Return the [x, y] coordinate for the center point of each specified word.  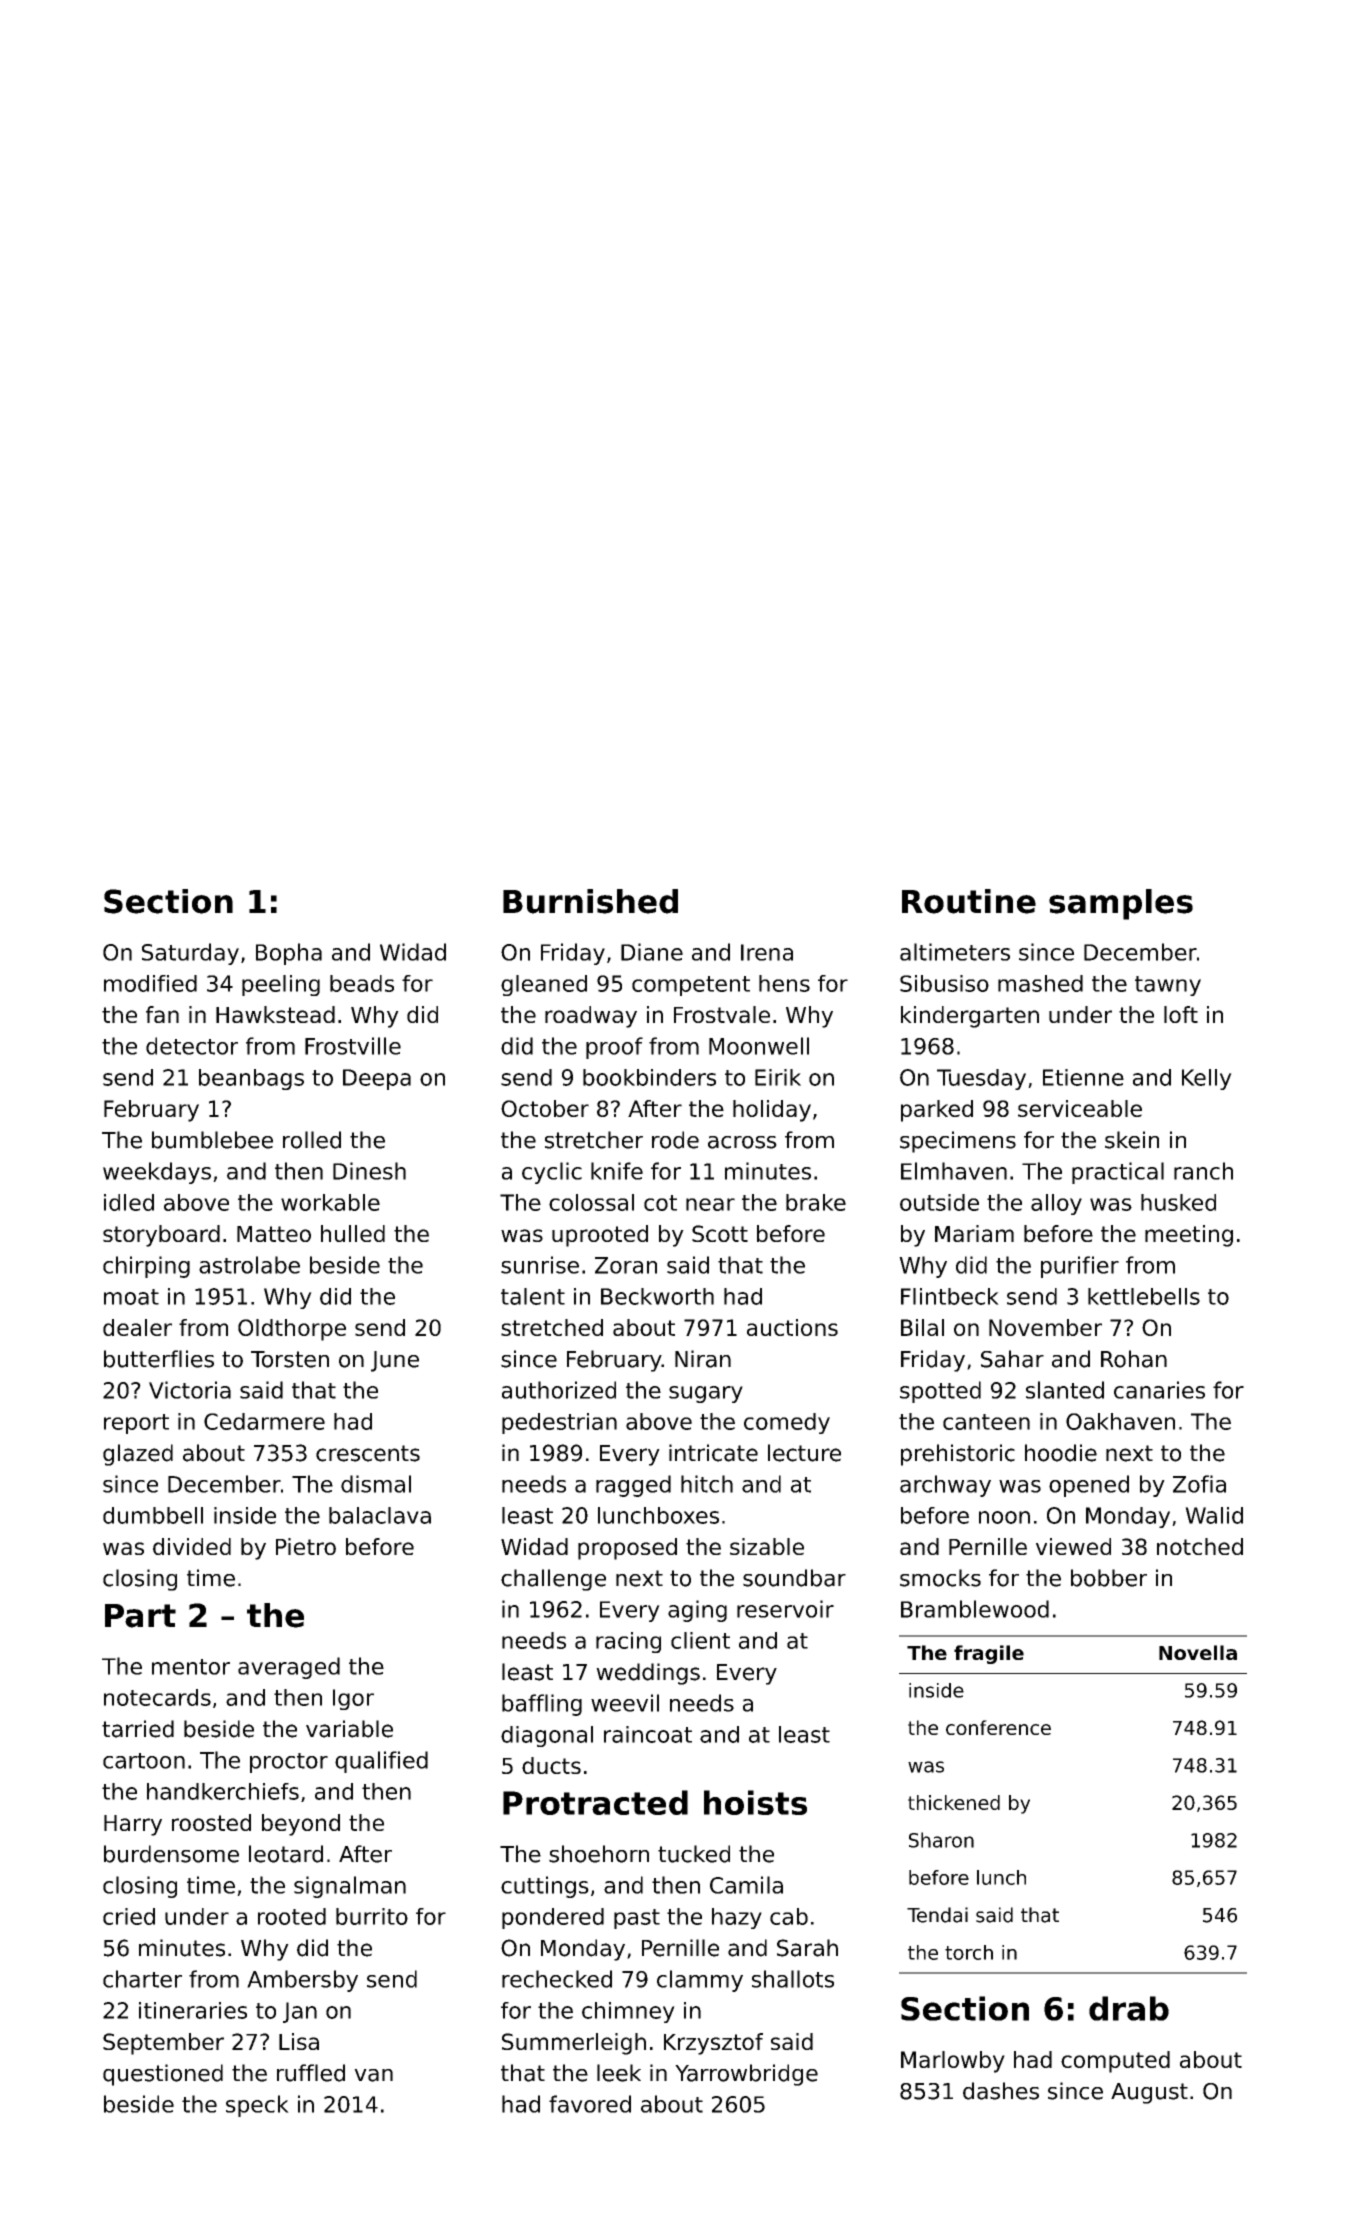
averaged [289, 1668]
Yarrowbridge [746, 2075]
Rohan [1134, 1359]
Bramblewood [975, 1609]
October [545, 1108]
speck [257, 2106]
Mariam [974, 1233]
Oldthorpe [292, 1330]
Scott [720, 1233]
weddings [648, 1674]
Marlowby [953, 2062]
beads [362, 983]
